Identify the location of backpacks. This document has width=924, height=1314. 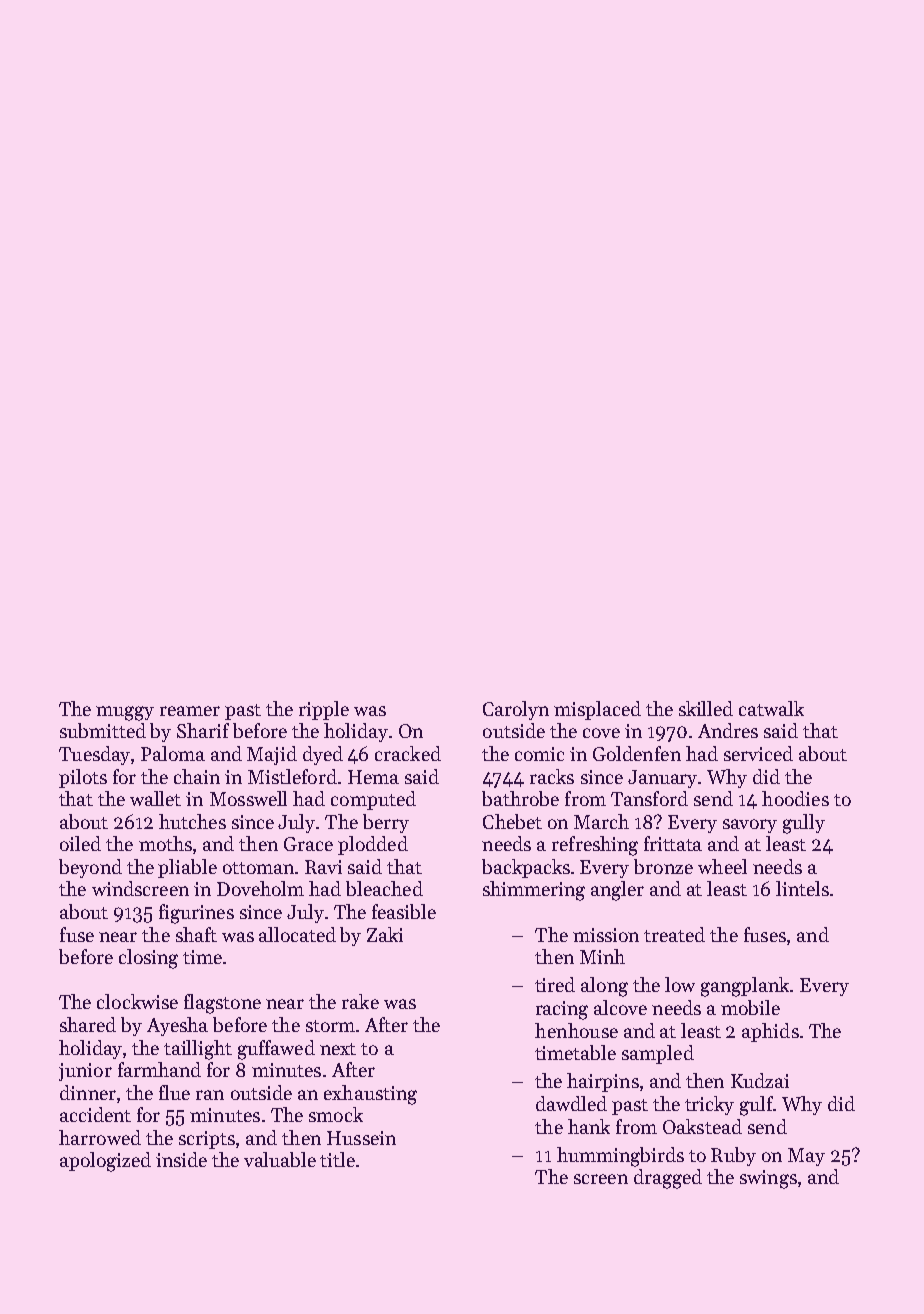
(526, 868).
